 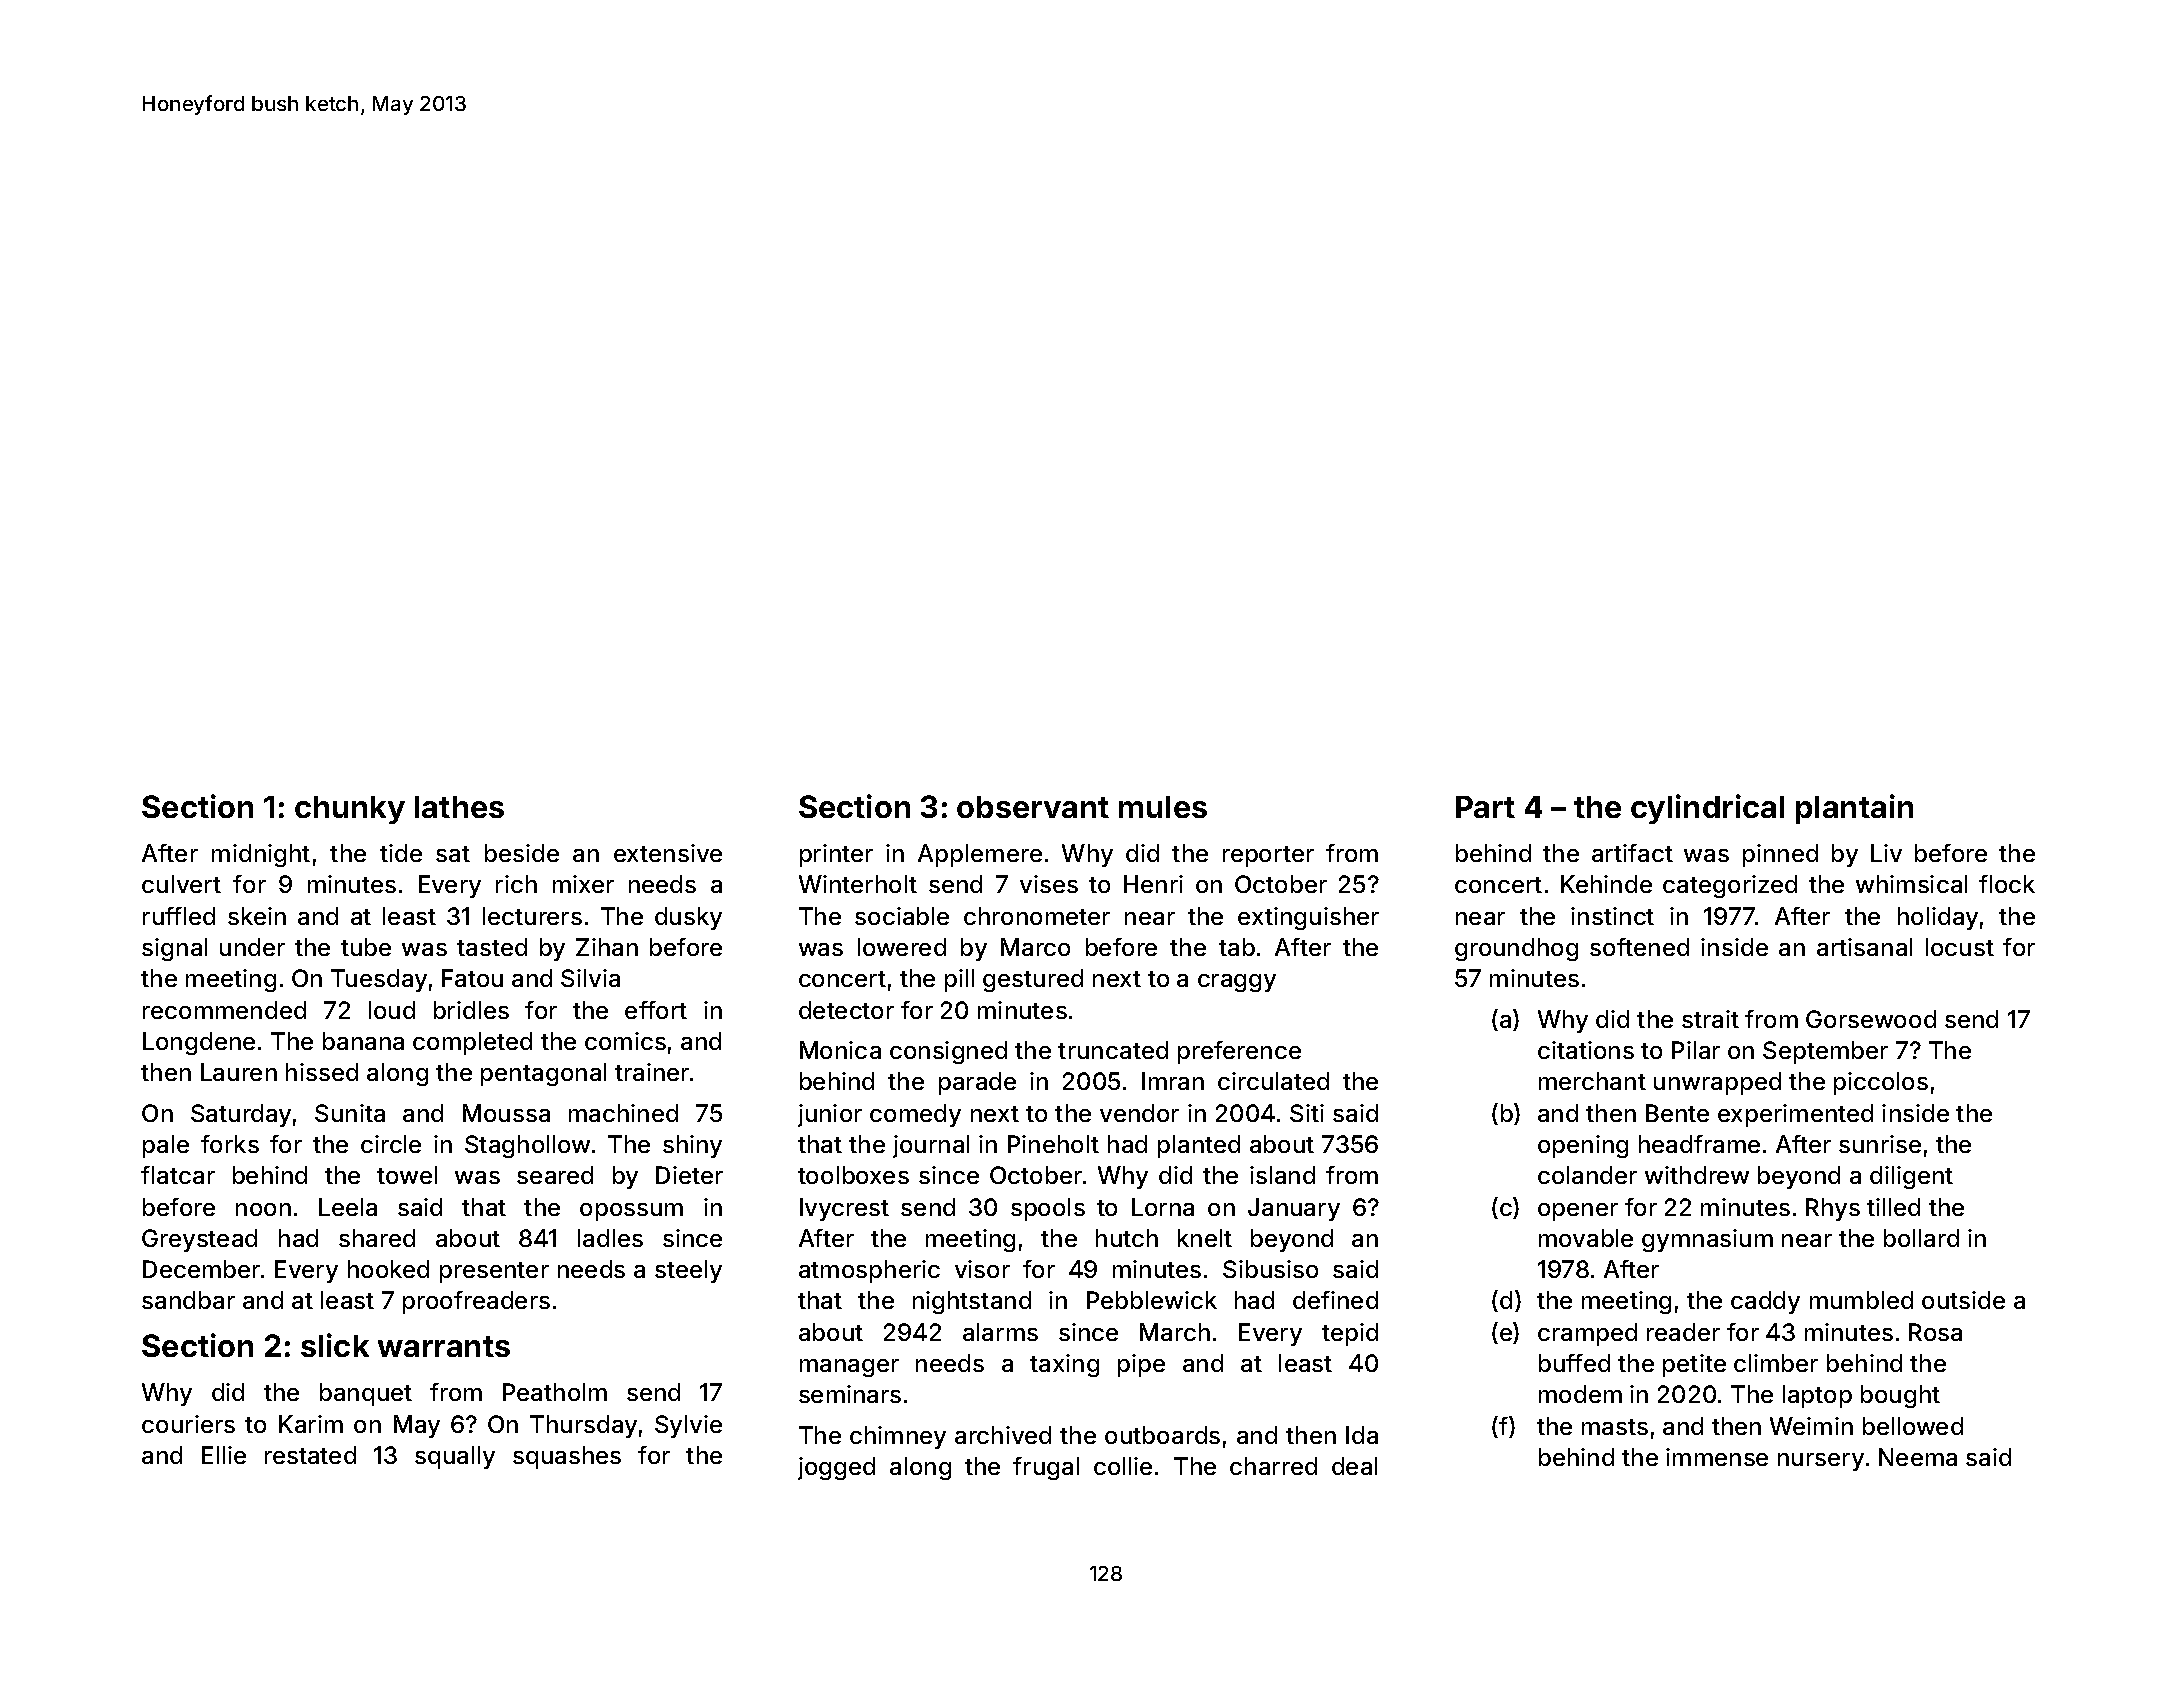 What do you see at coordinates (977, 1083) in the document?
I see `parade` at bounding box center [977, 1083].
